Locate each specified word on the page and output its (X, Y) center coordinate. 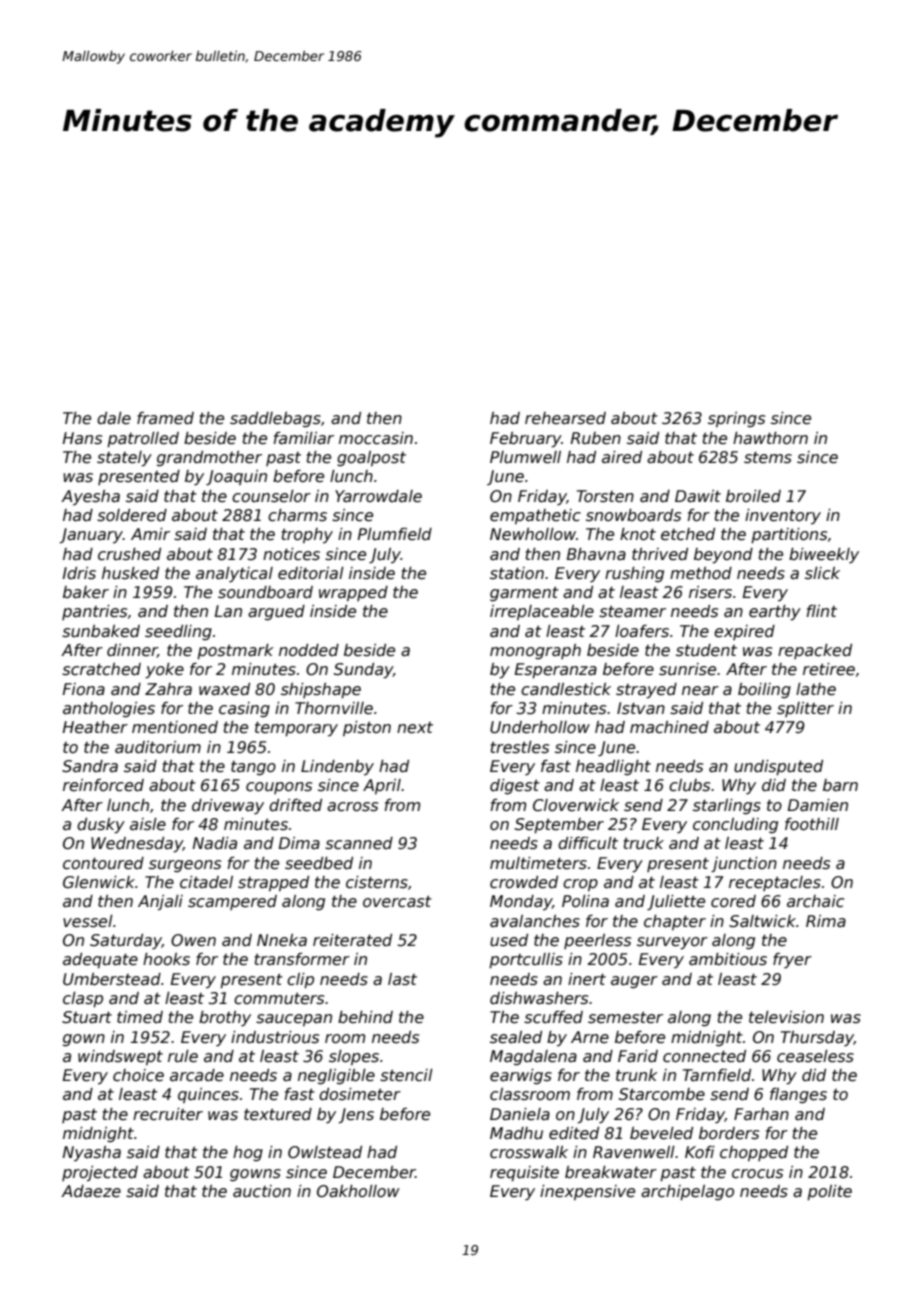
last (402, 979)
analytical (234, 575)
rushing (634, 575)
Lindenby (337, 768)
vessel (88, 921)
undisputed (778, 768)
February (525, 440)
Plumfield (395, 534)
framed (165, 418)
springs (736, 419)
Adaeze (91, 1191)
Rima (826, 921)
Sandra (90, 766)
